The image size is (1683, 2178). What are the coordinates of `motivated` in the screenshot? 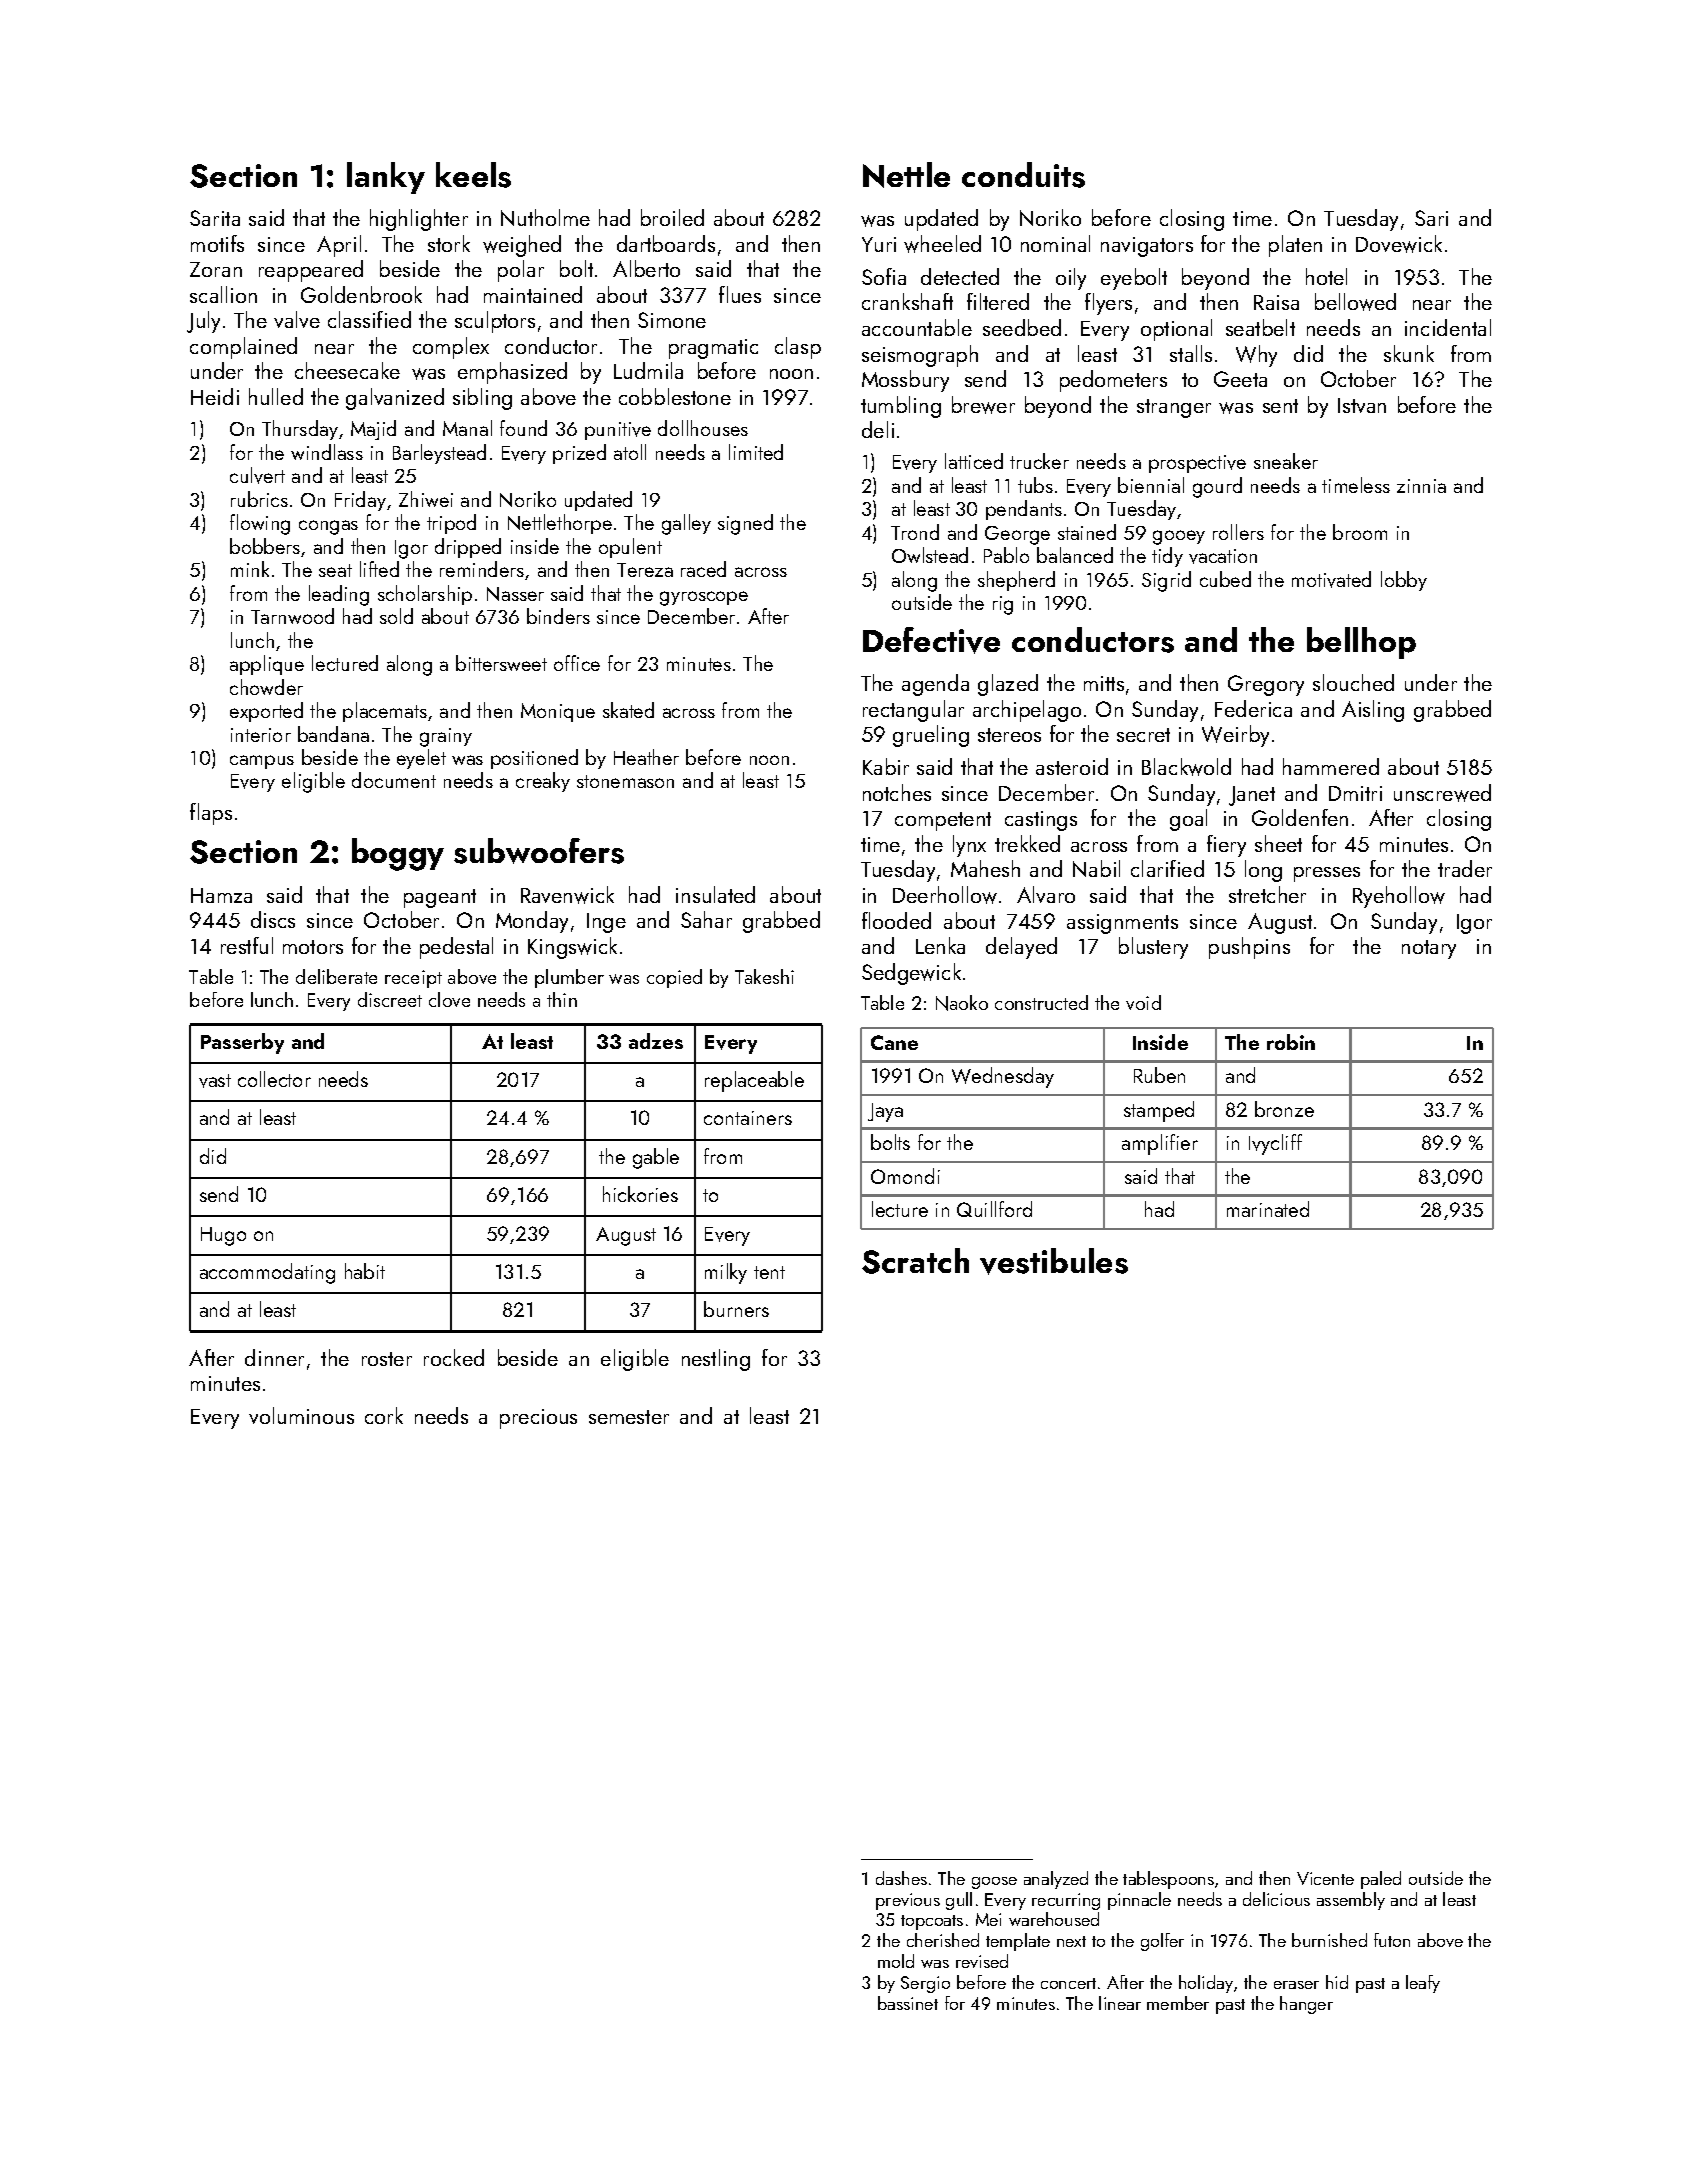 It's located at (1331, 579).
